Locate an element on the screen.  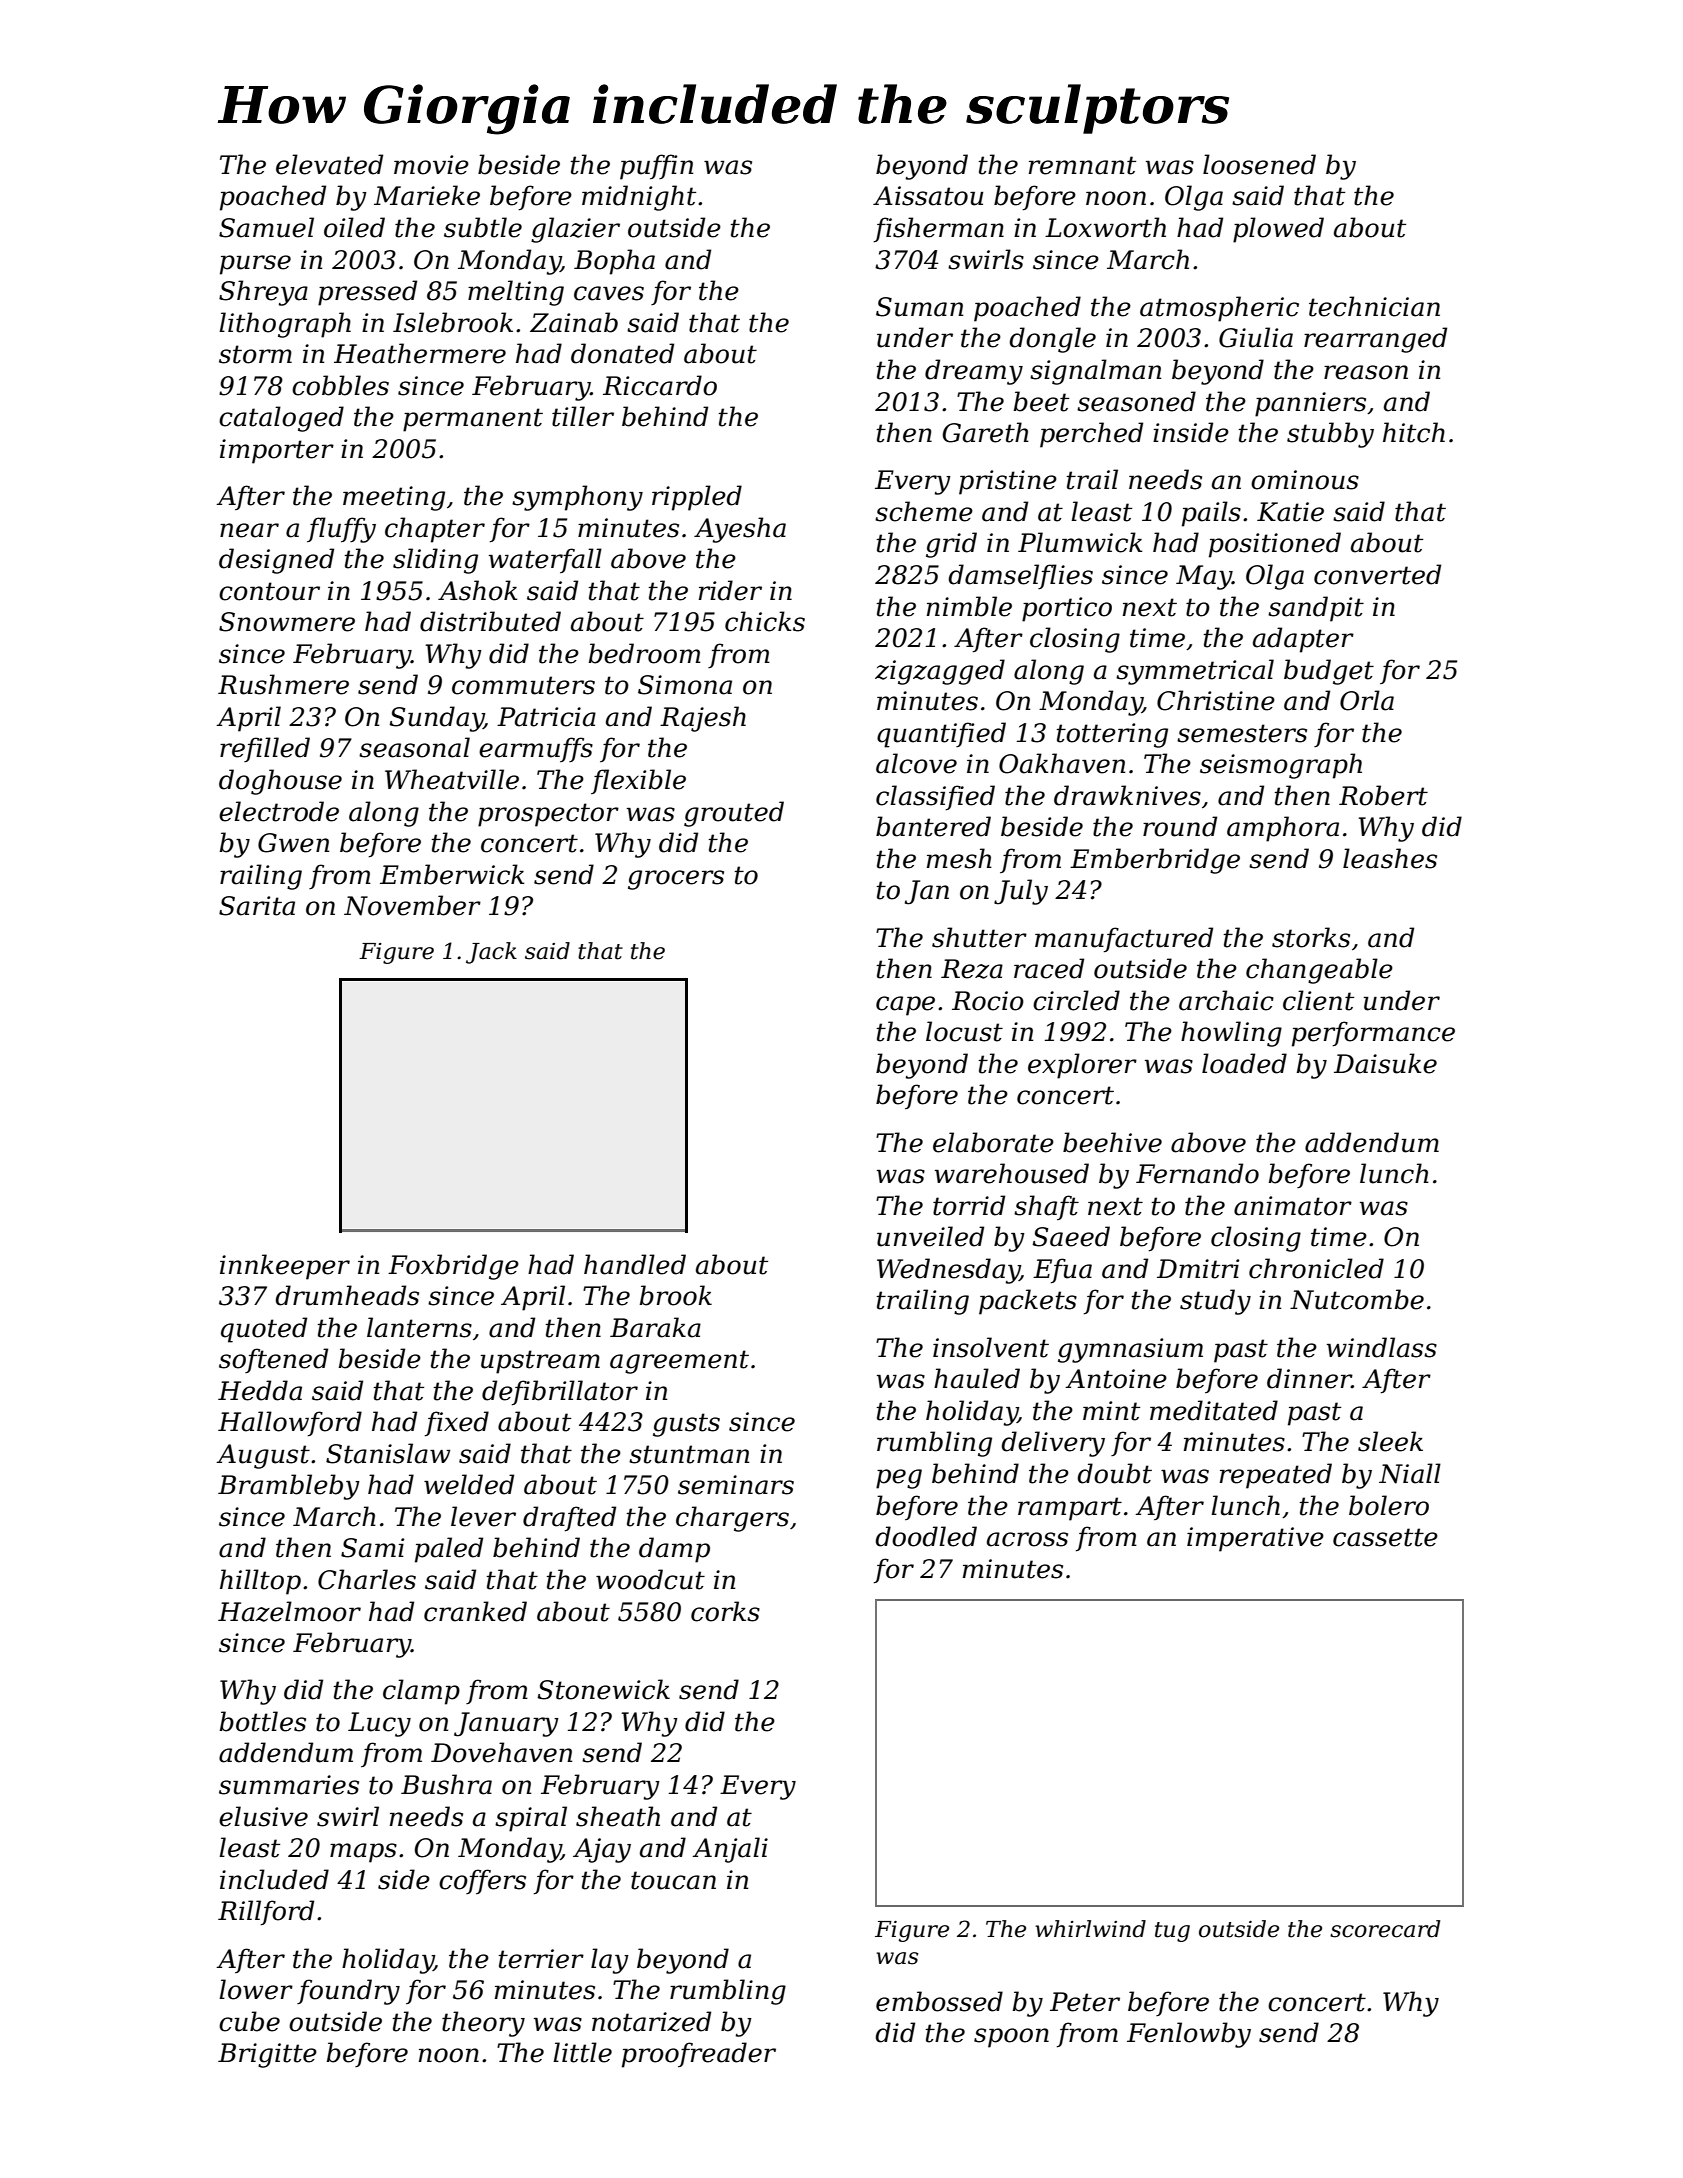
August is located at coordinates (263, 1456).
